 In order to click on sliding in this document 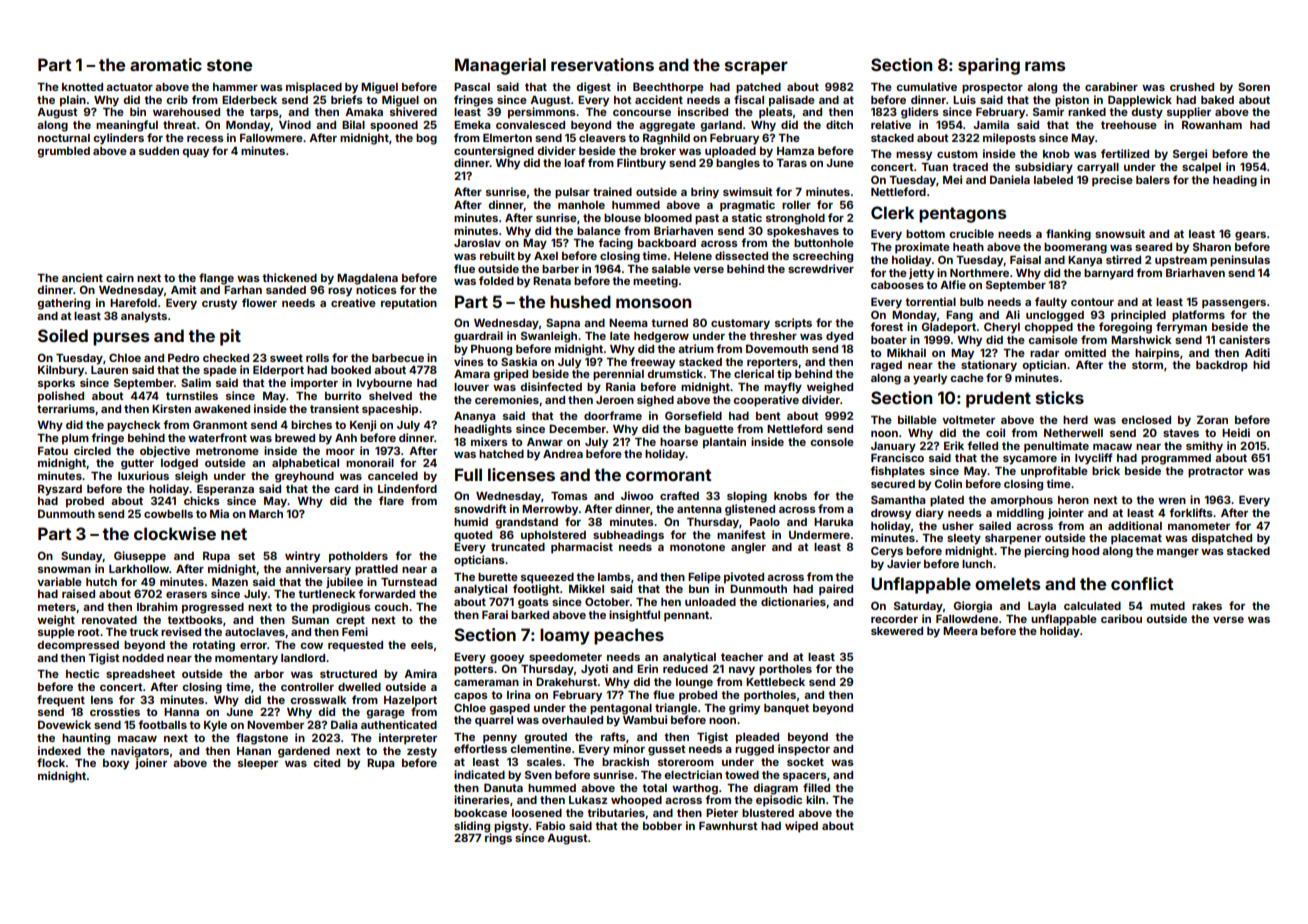, I will do `click(472, 827)`.
